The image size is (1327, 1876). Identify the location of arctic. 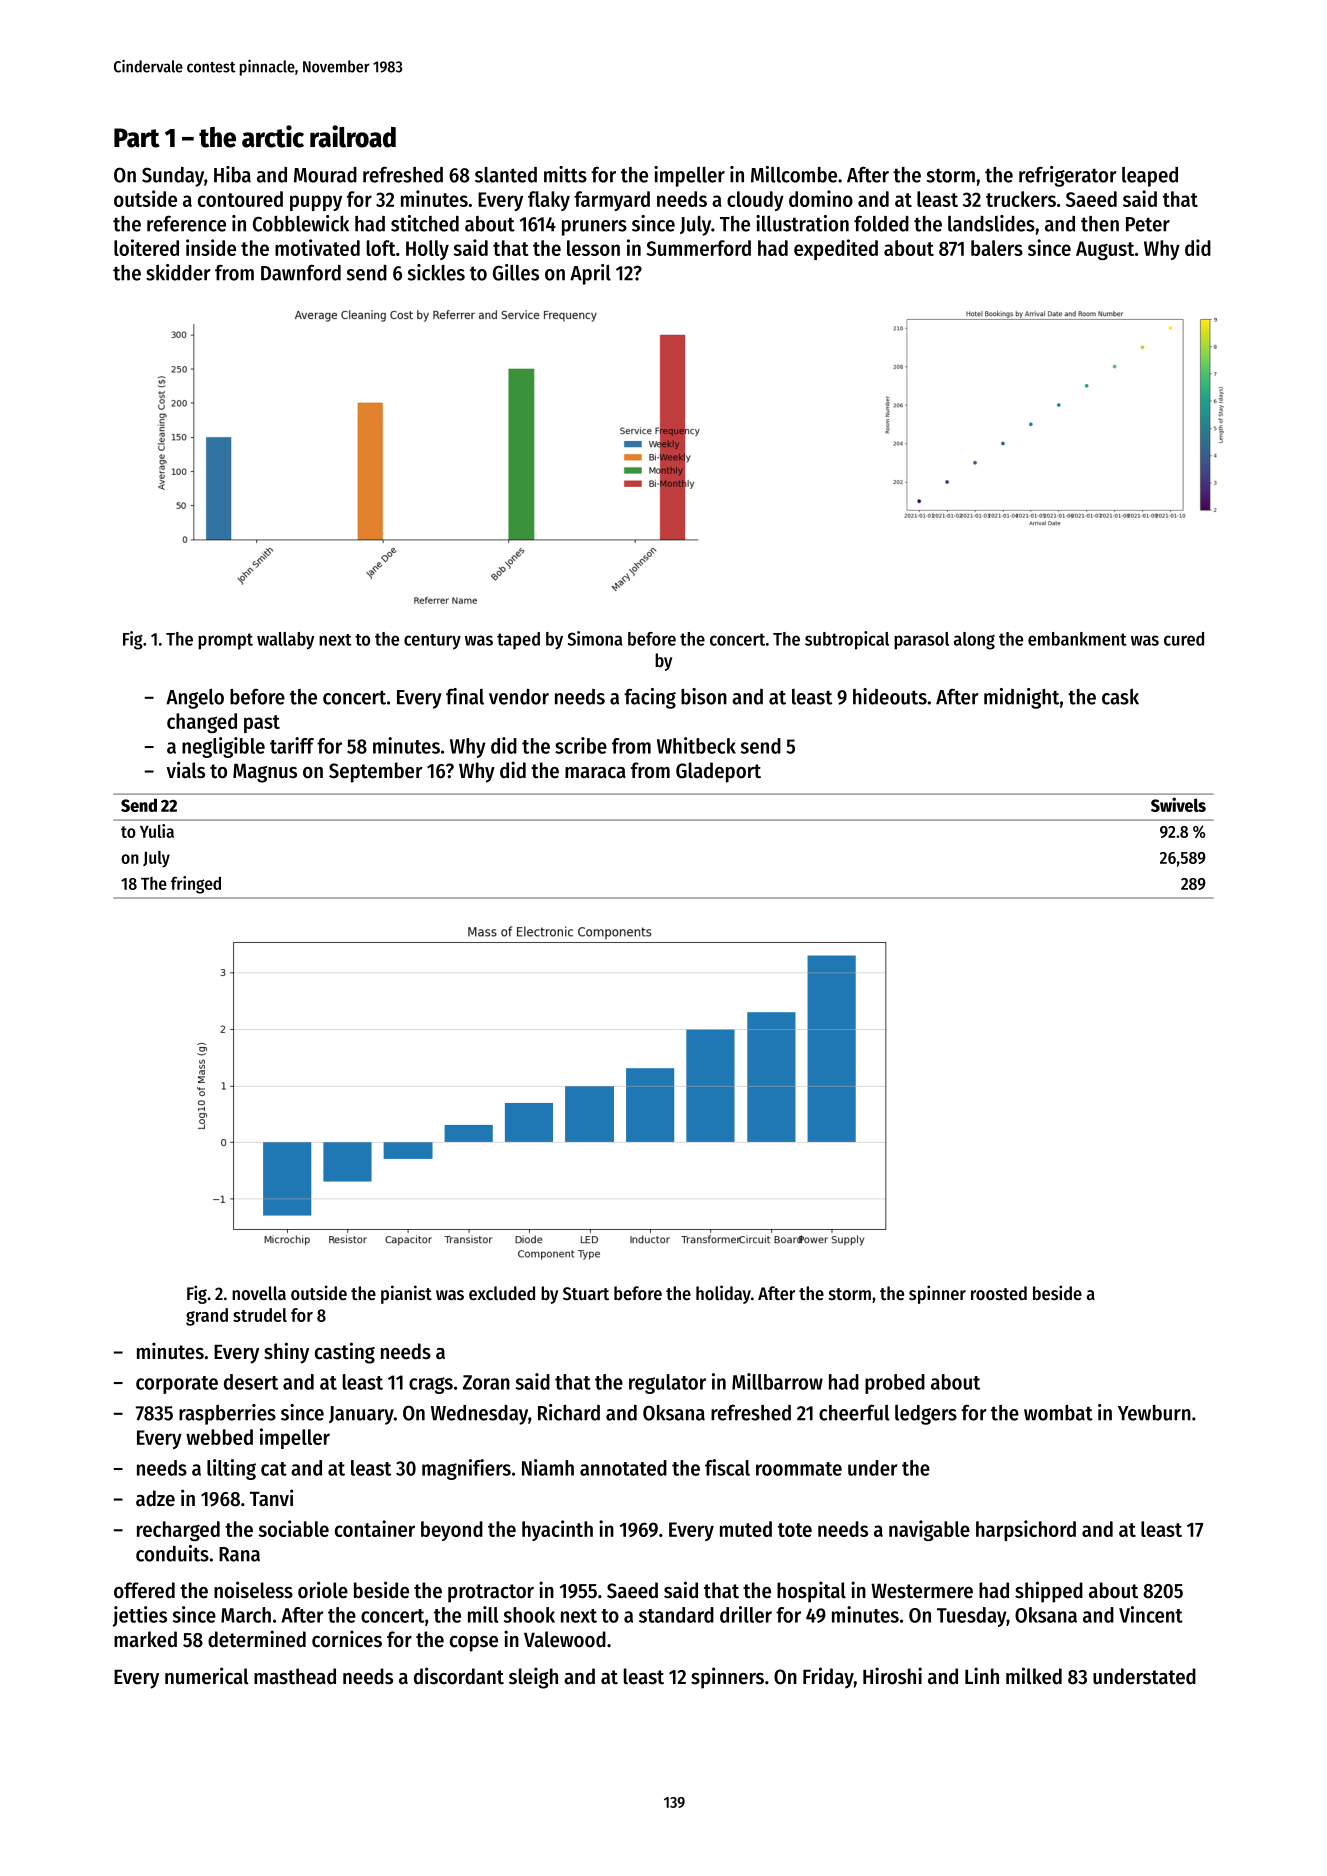
(273, 136).
